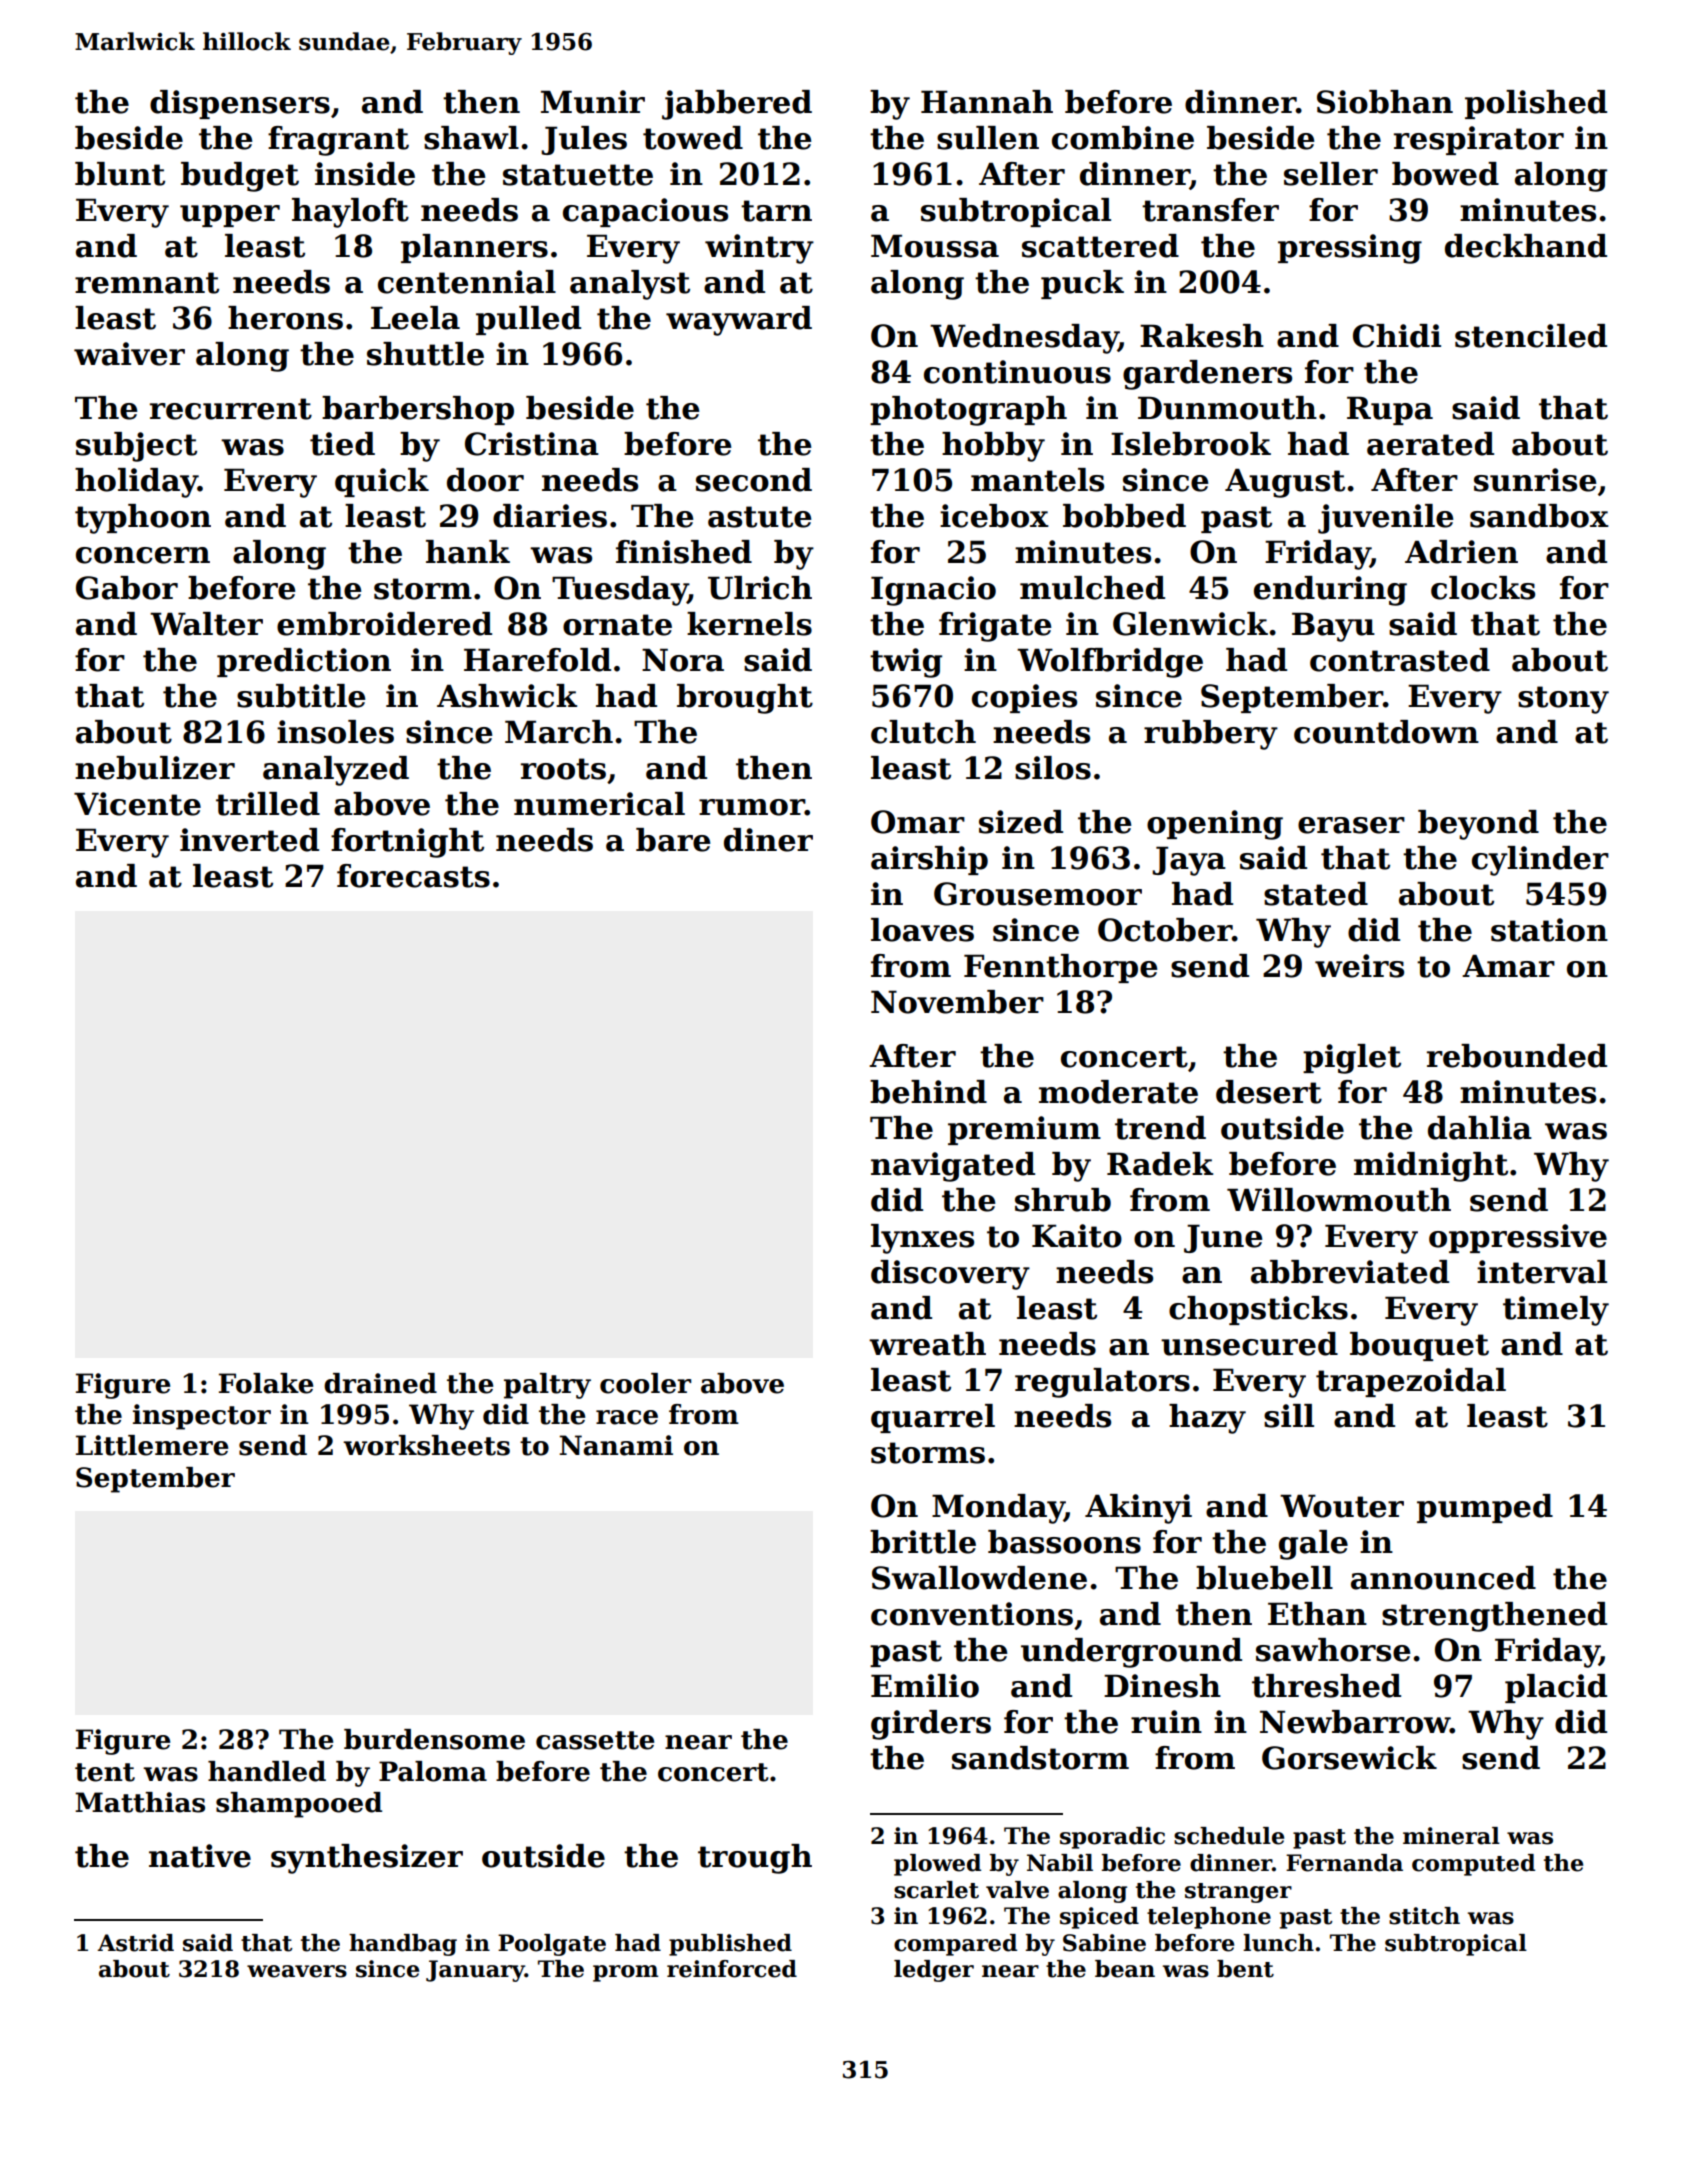 Image resolution: width=1683 pixels, height=2178 pixels. What do you see at coordinates (297, 1971) in the page?
I see `weavers` at bounding box center [297, 1971].
